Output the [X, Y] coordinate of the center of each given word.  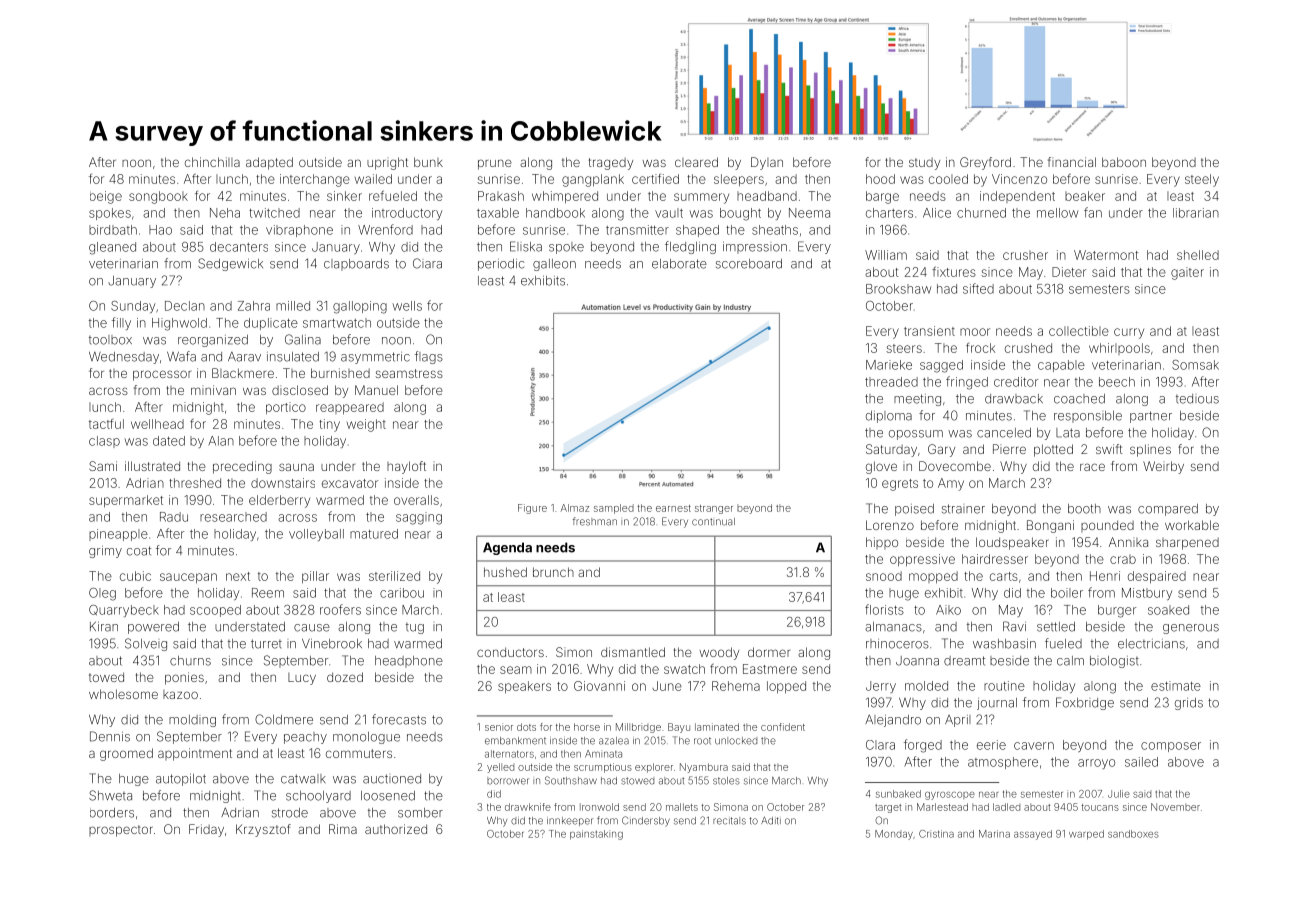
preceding [242, 467]
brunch [553, 572]
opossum [916, 435]
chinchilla [212, 162]
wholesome [123, 694]
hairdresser [995, 559]
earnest [673, 508]
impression [755, 248]
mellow [1057, 213]
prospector [121, 831]
